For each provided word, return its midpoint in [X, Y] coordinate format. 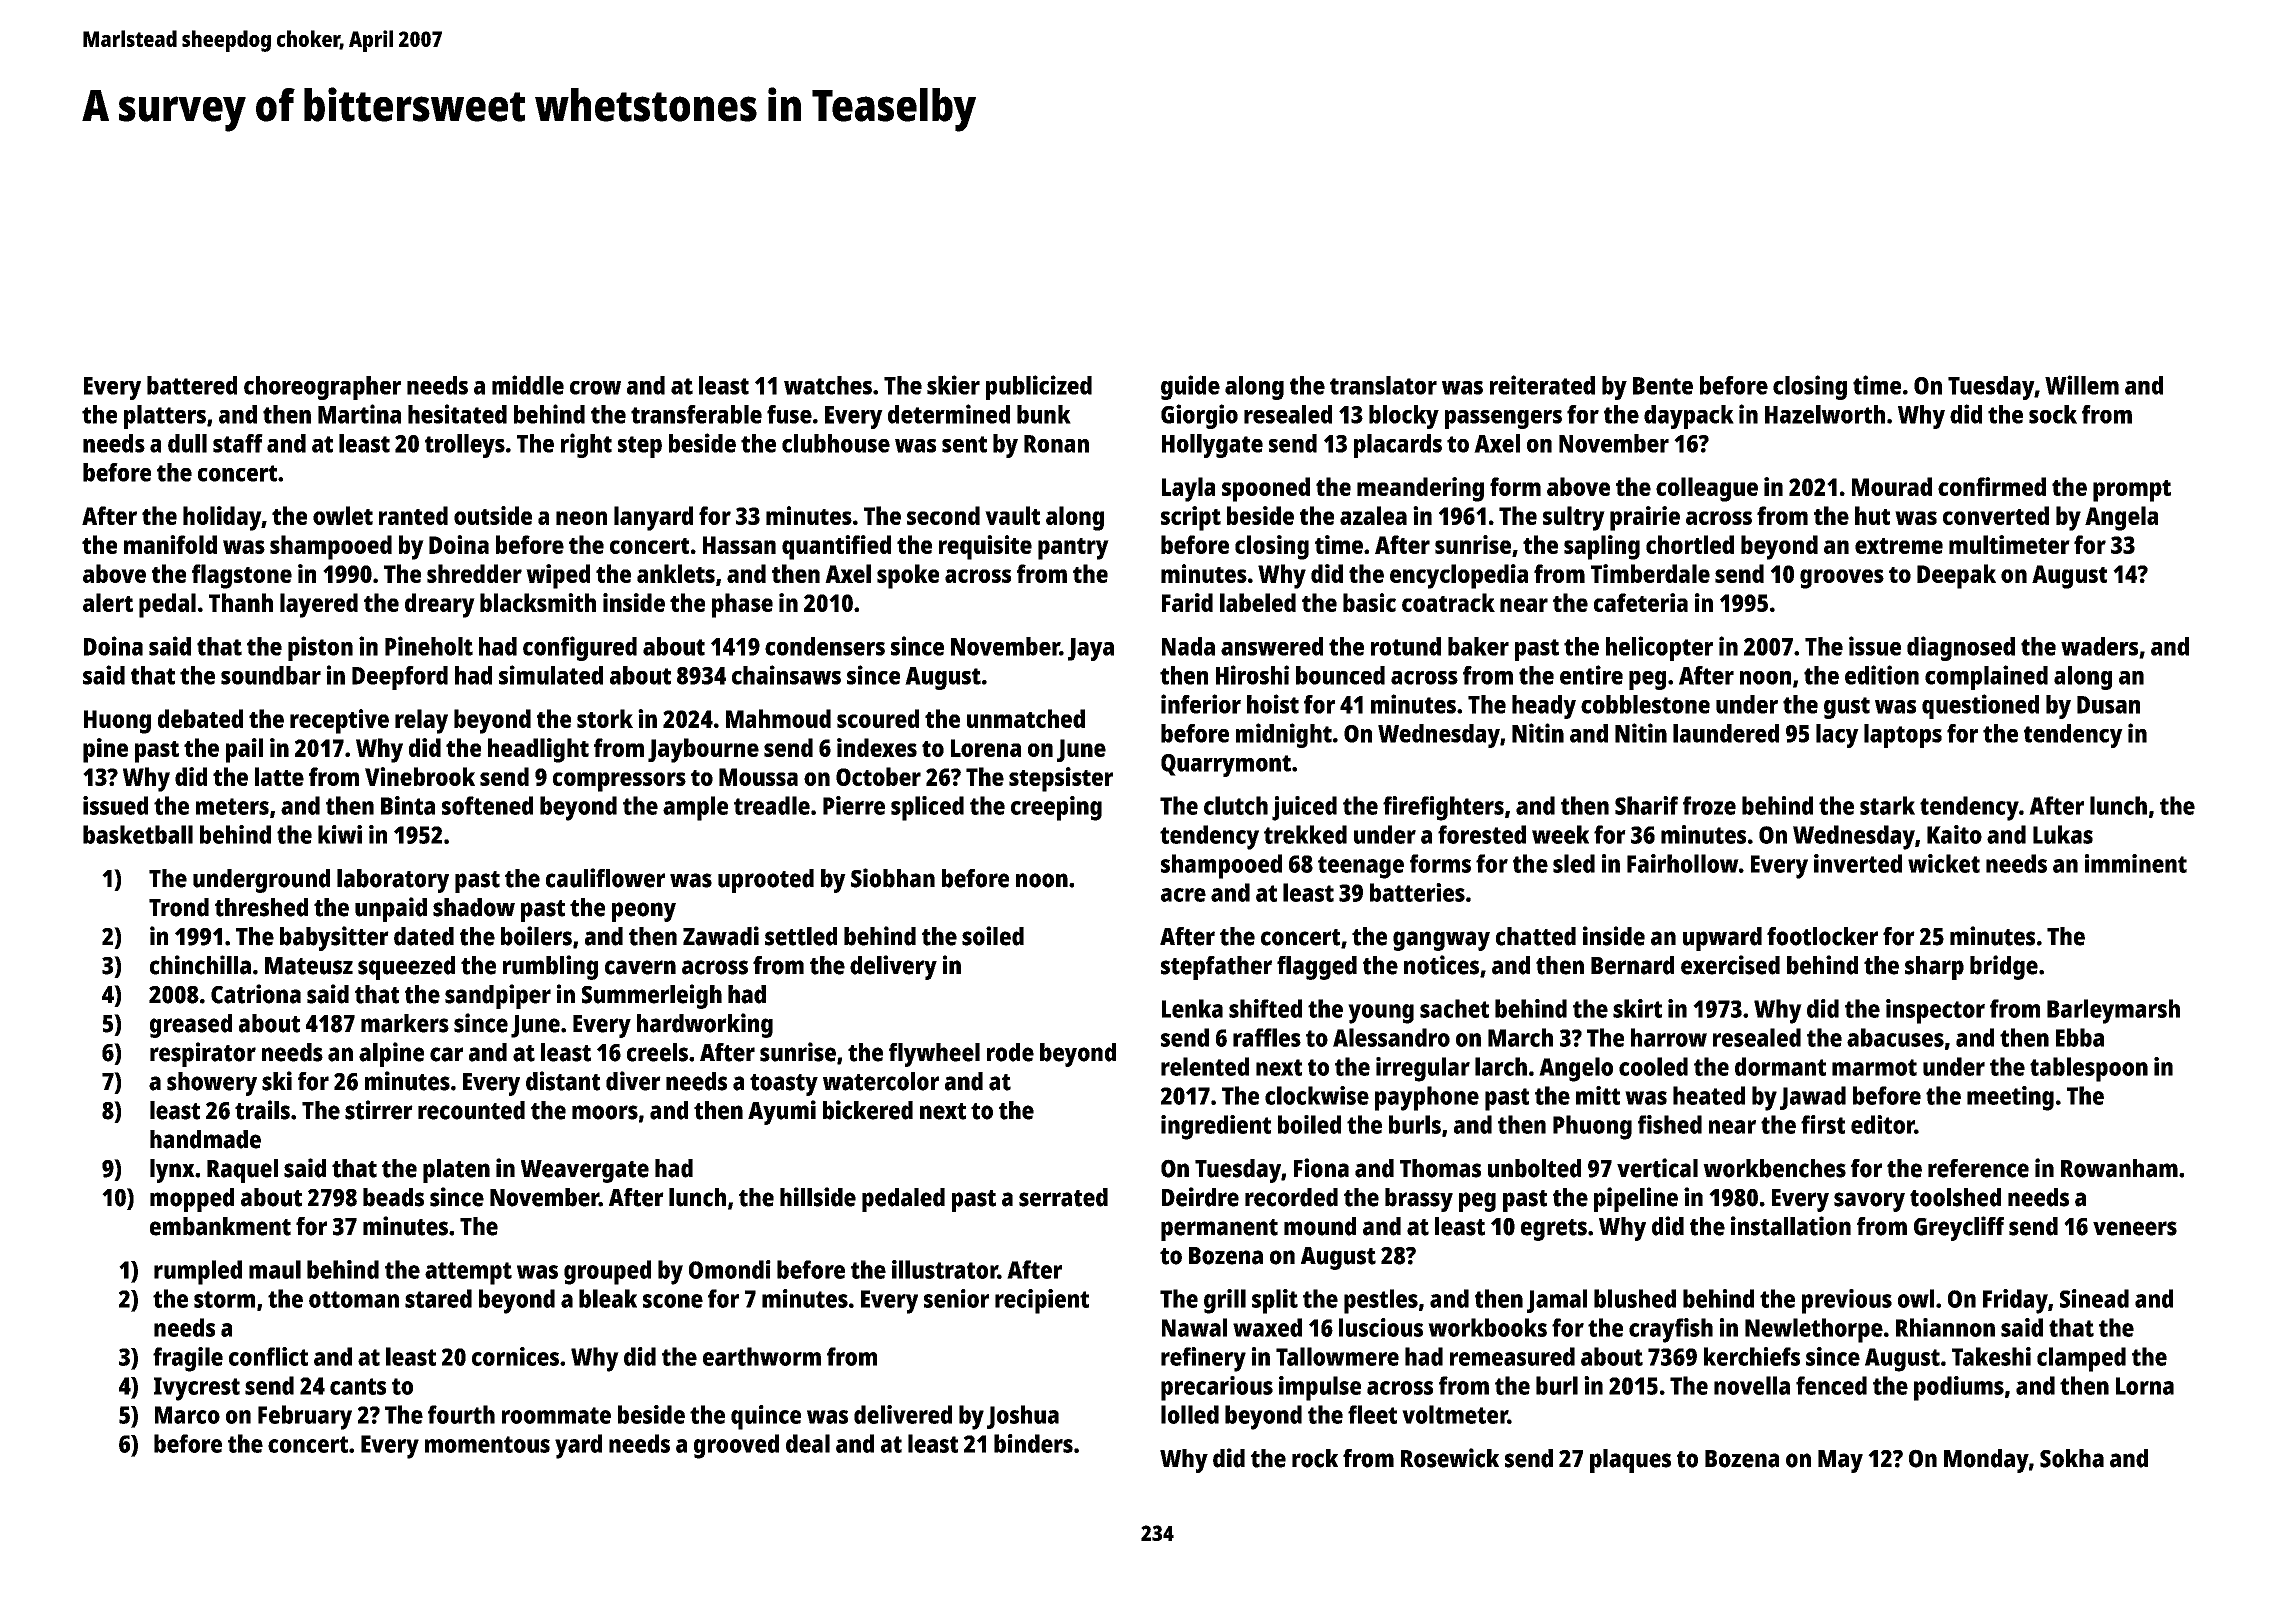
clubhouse [836, 443]
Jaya [1091, 649]
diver [633, 1081]
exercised [1730, 965]
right [586, 445]
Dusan [2108, 705]
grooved [736, 1446]
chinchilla [200, 965]
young [1381, 1014]
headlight [538, 750]
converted [1996, 515]
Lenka [1192, 1008]
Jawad [1813, 1098]
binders [1033, 1443]
